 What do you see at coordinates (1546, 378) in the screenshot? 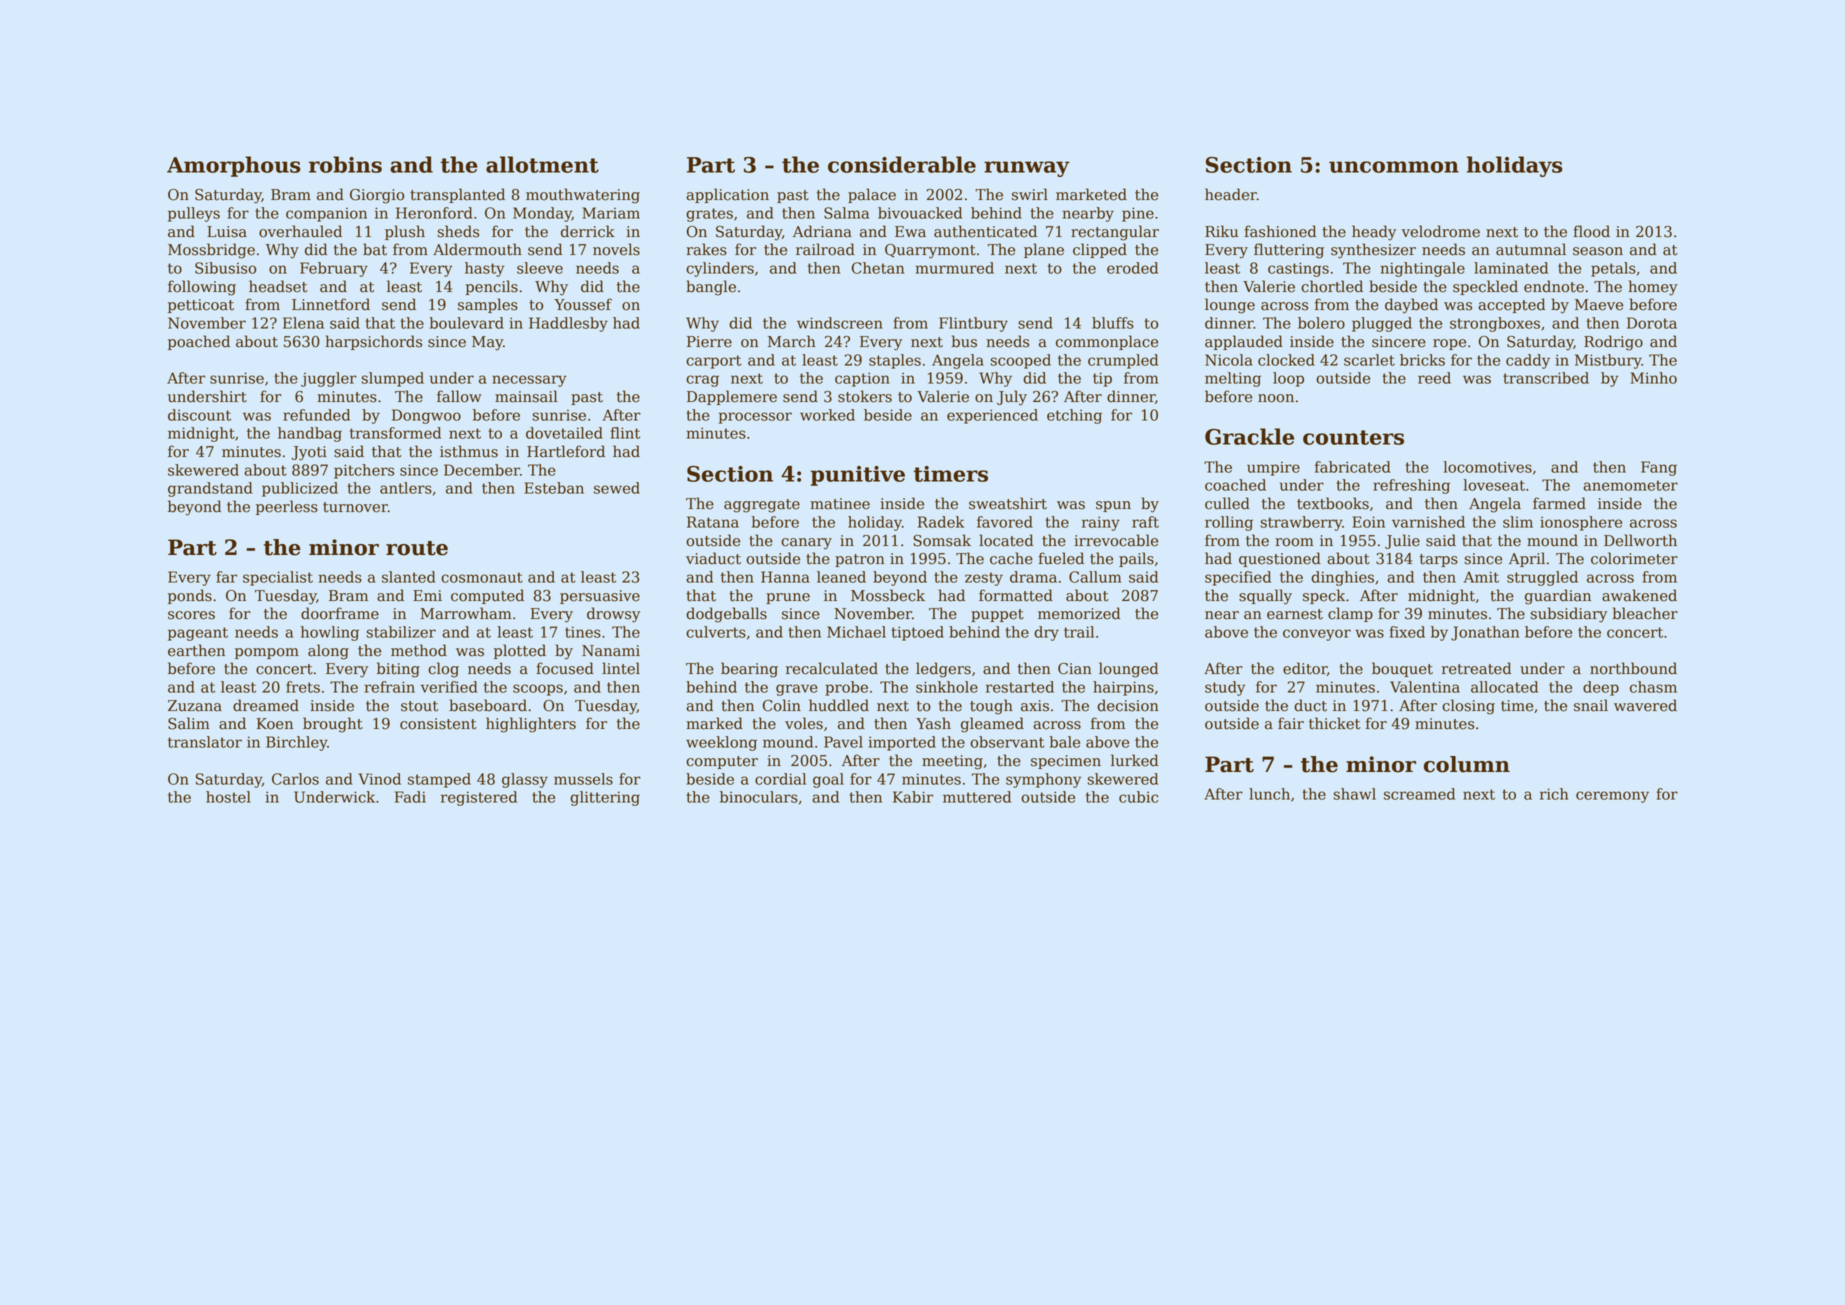
I see `transcribed` at bounding box center [1546, 378].
